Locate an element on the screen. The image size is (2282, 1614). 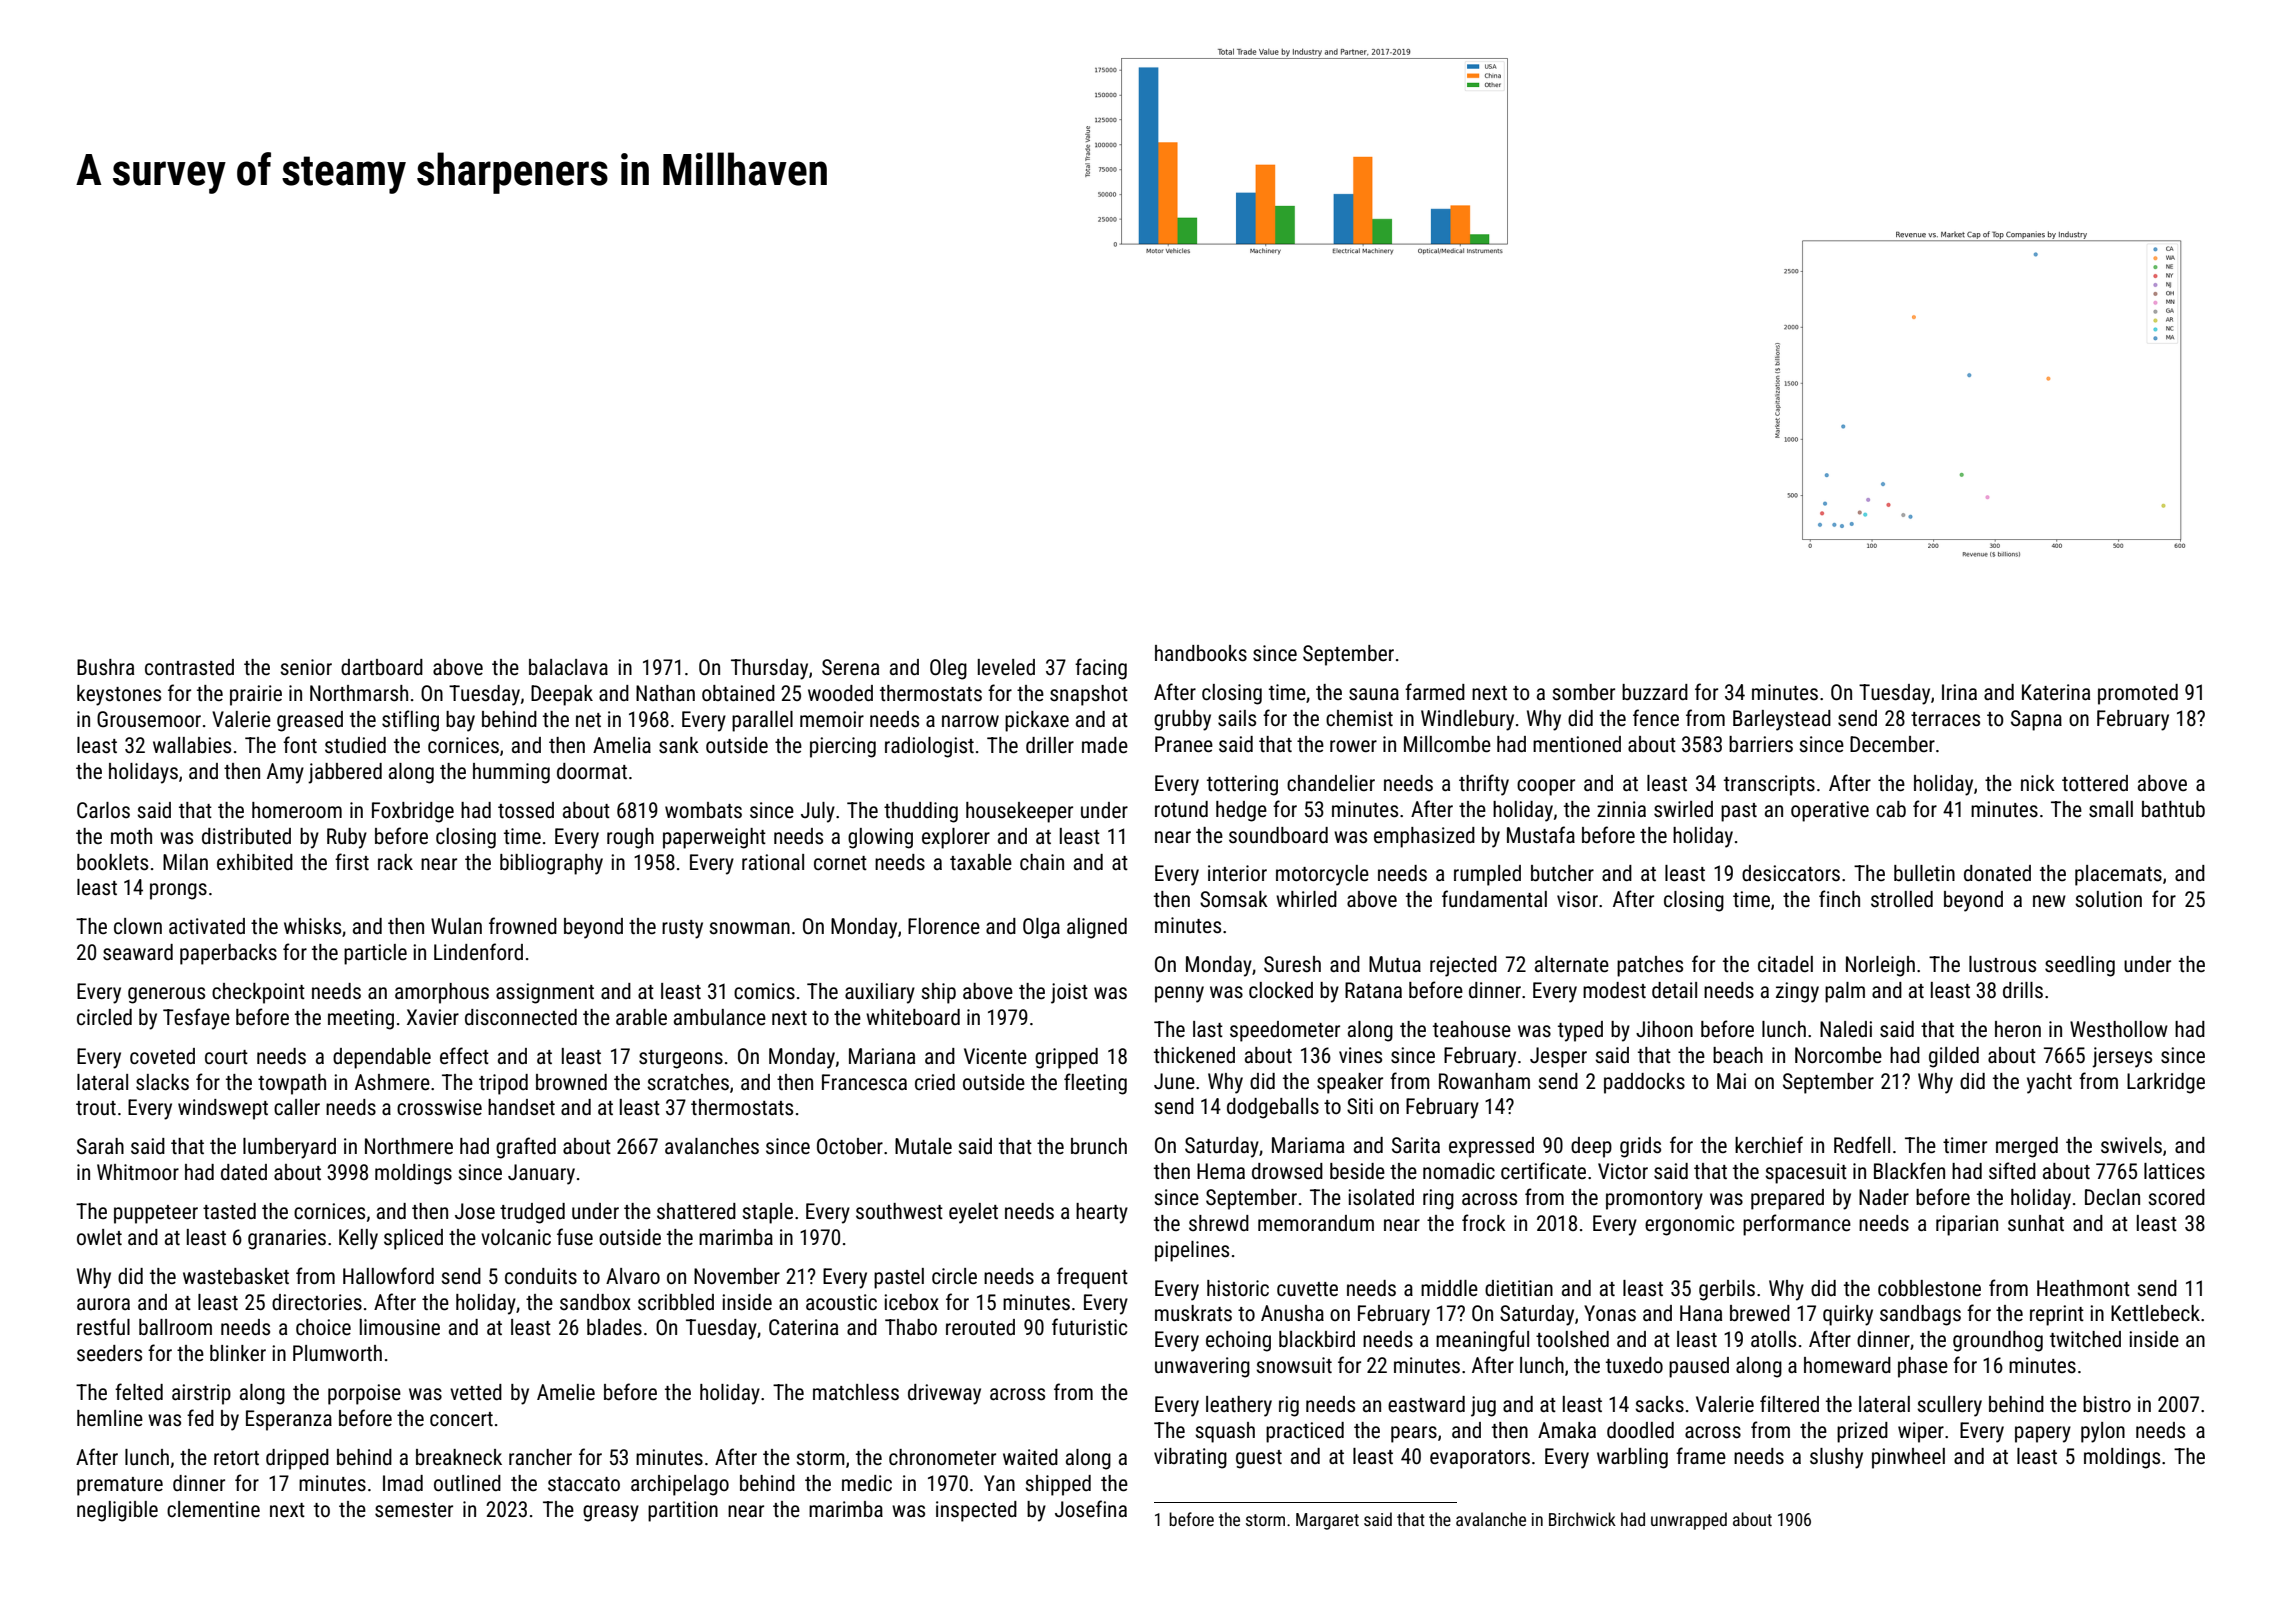
barriers is located at coordinates (1761, 744).
